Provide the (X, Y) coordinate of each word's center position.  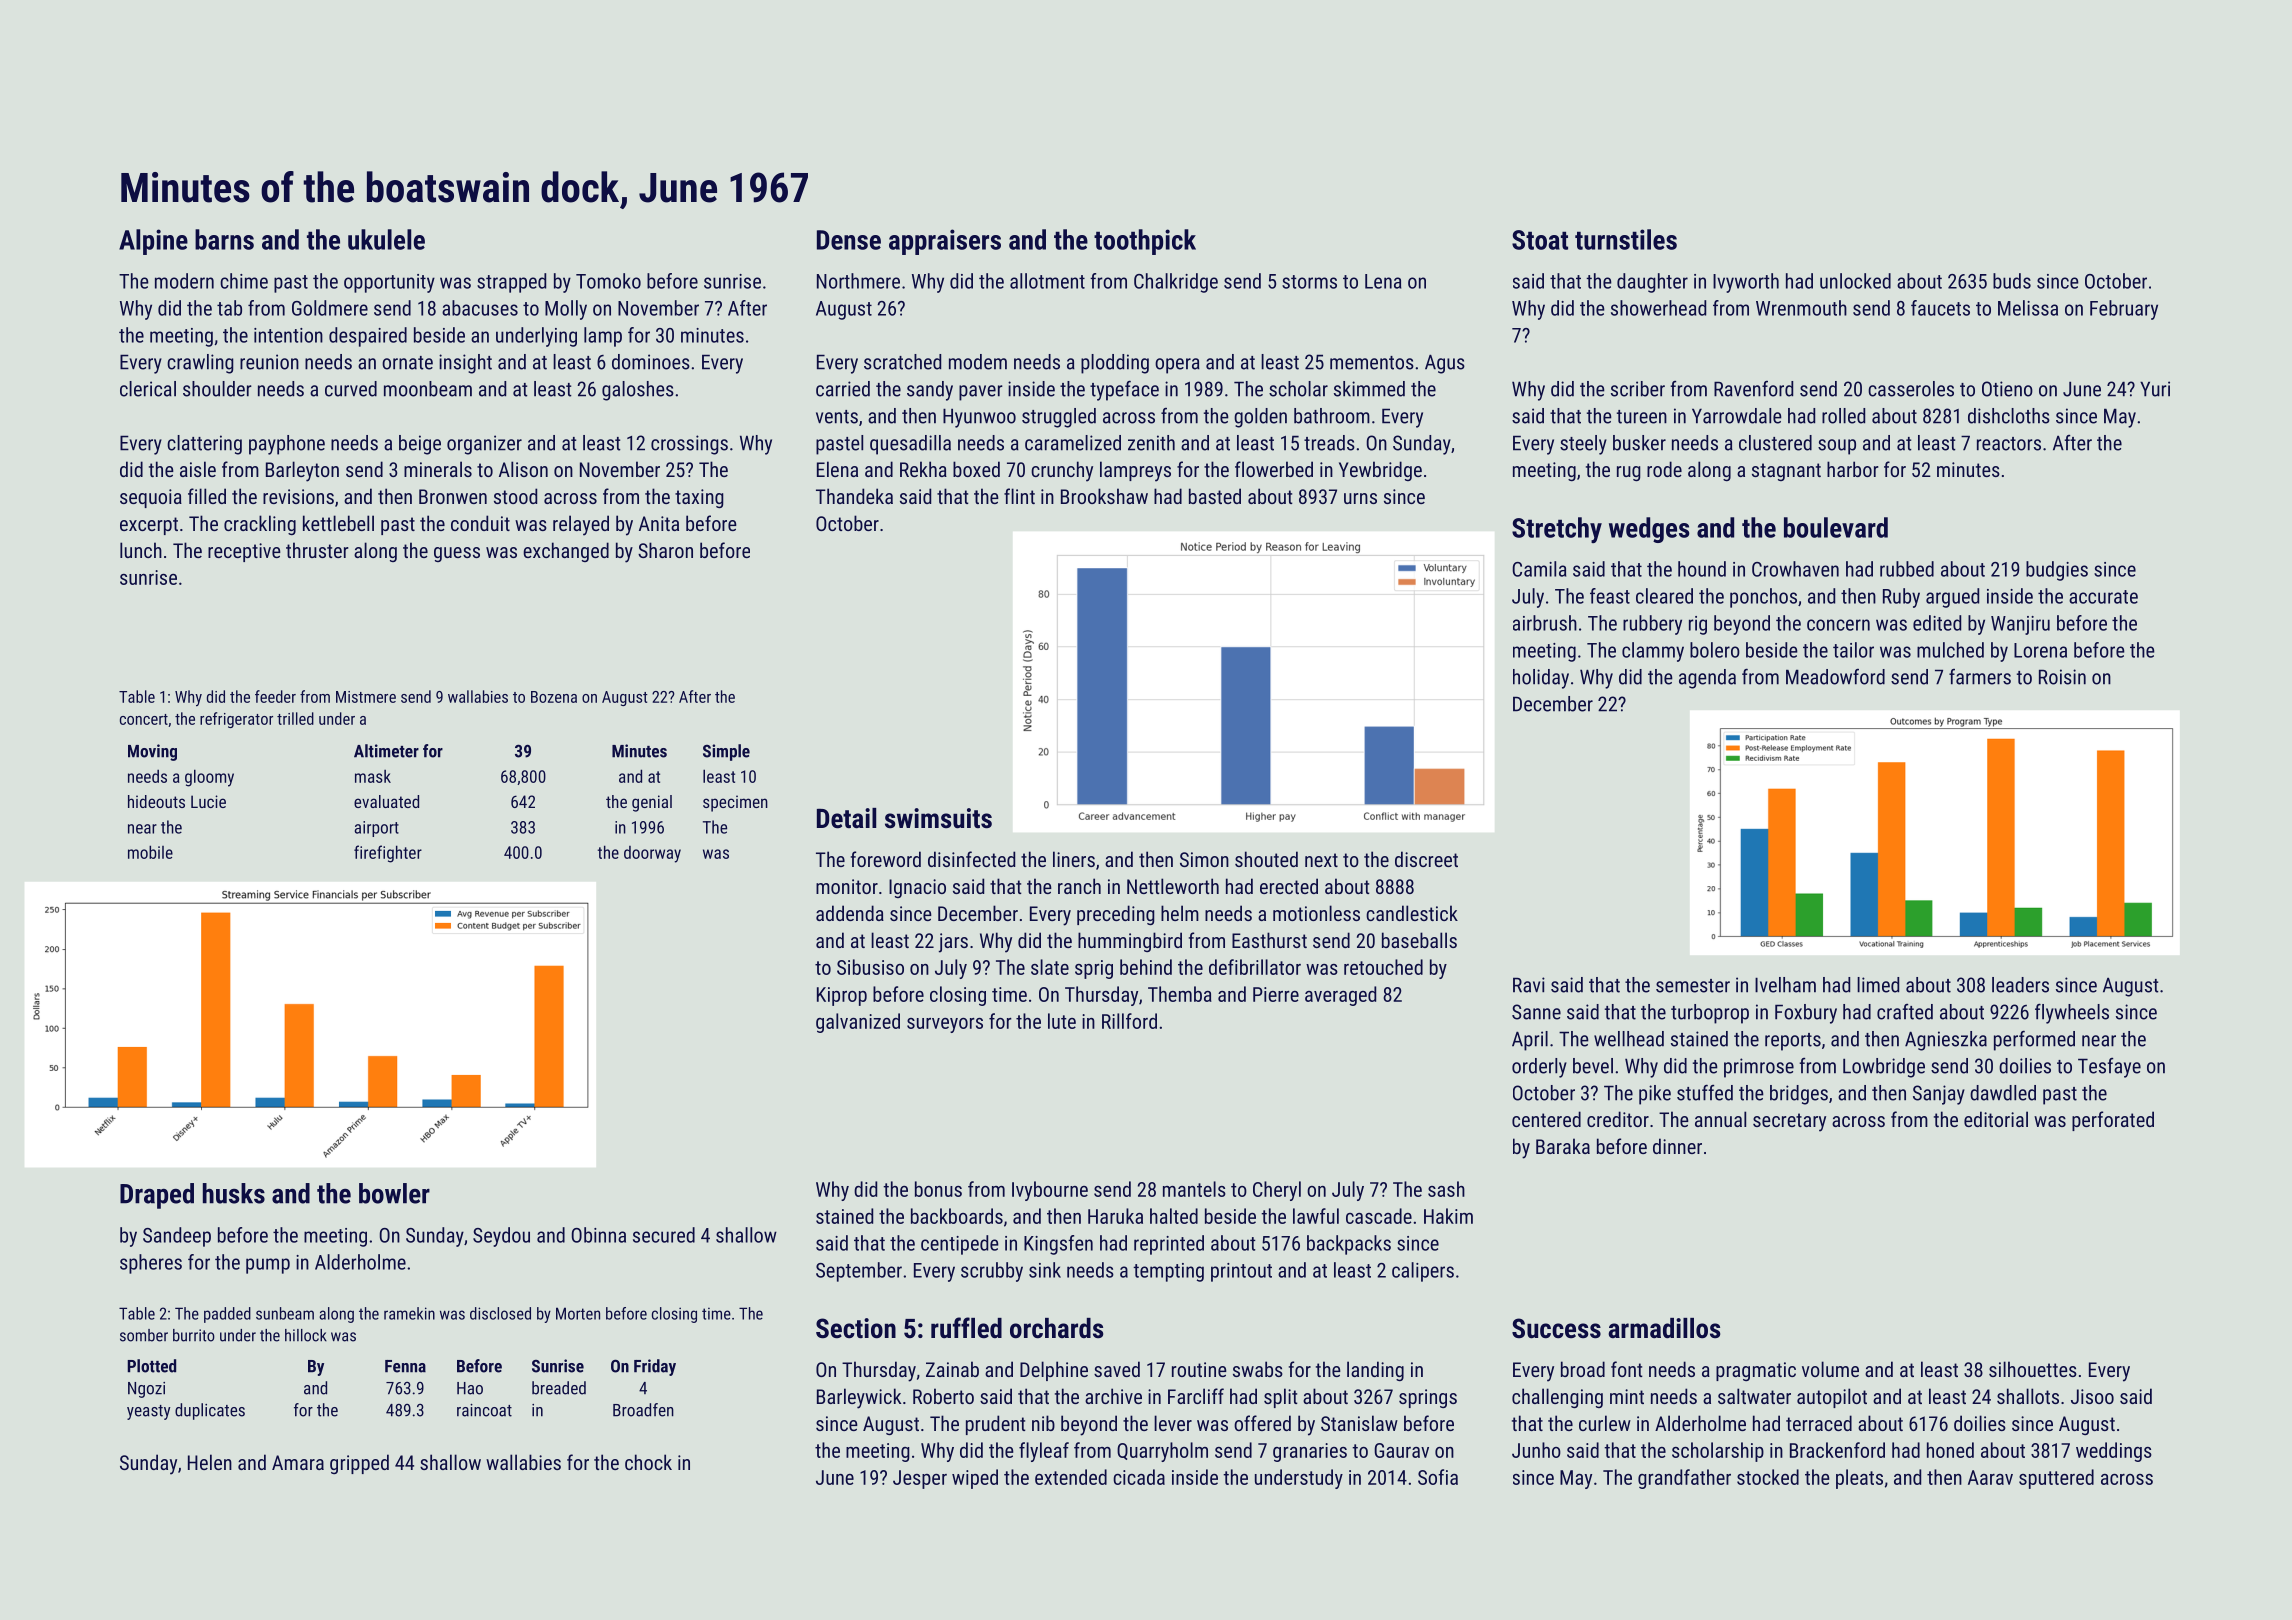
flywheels (2072, 1013)
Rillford (1129, 1021)
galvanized (858, 1023)
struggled (1059, 418)
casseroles (1911, 389)
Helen (210, 1462)
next (1321, 860)
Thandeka (854, 496)
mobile (150, 852)
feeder (275, 696)
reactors (2009, 444)
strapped (511, 283)
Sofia (1438, 1477)
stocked (1768, 1477)
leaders (2020, 985)
